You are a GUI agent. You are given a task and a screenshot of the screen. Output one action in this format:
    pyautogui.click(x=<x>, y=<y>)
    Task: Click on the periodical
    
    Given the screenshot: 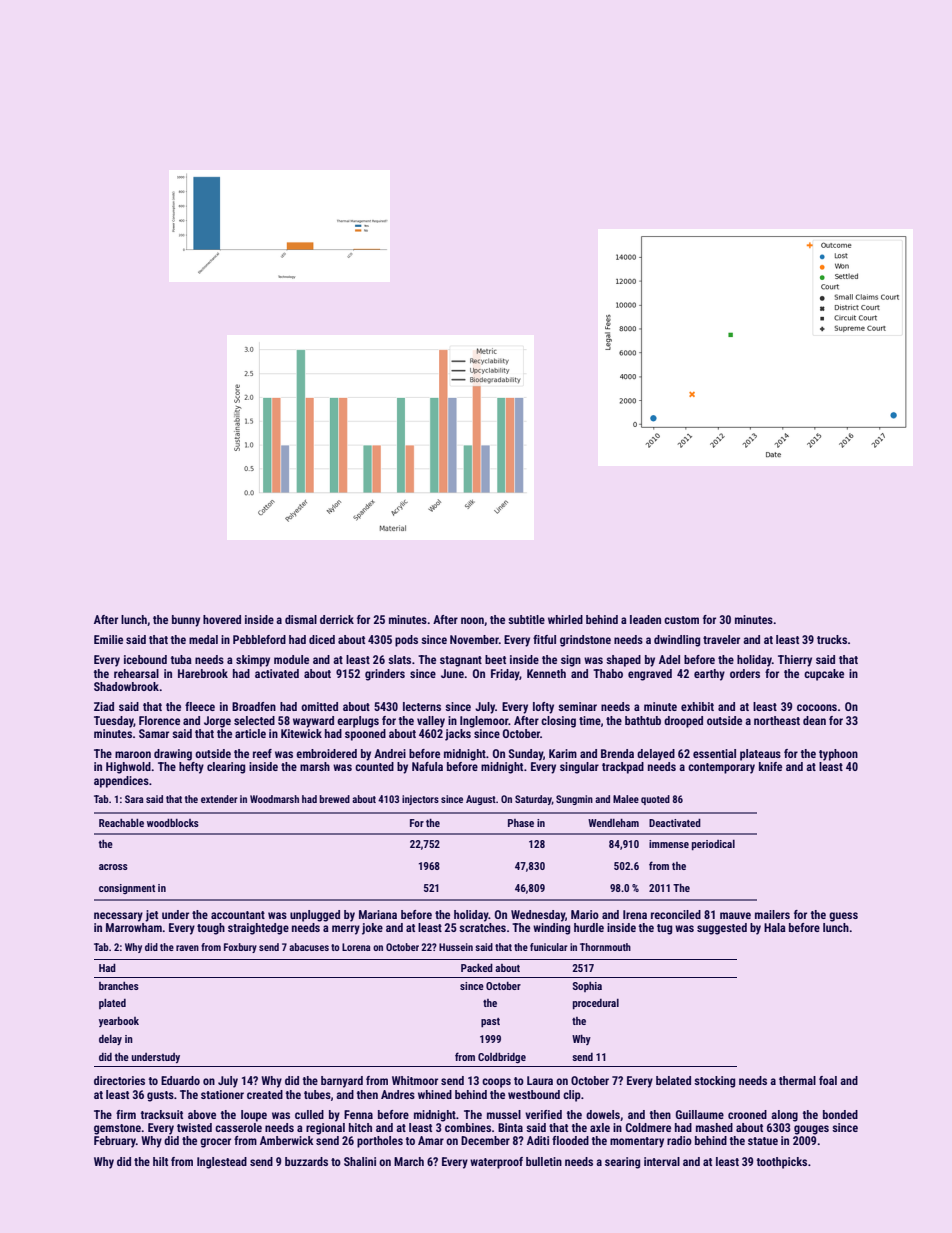 What is the action you would take?
    pyautogui.click(x=713, y=845)
